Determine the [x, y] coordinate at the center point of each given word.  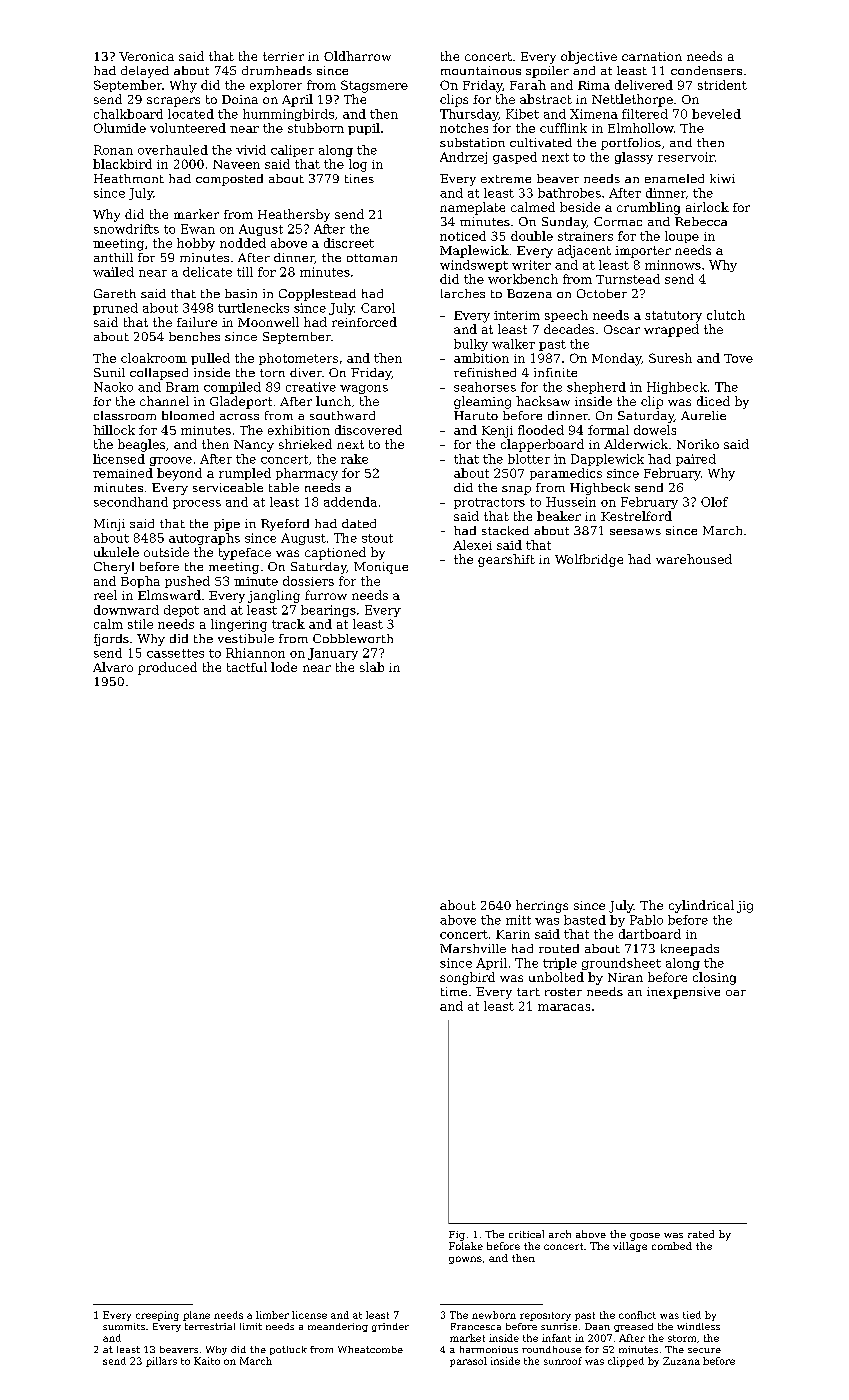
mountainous [481, 70]
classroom [125, 415]
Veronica [146, 56]
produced [167, 668]
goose [645, 1237]
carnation [652, 56]
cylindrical [701, 906]
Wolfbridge [589, 560]
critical [526, 1234]
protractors [489, 503]
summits [124, 1326]
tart [528, 992]
